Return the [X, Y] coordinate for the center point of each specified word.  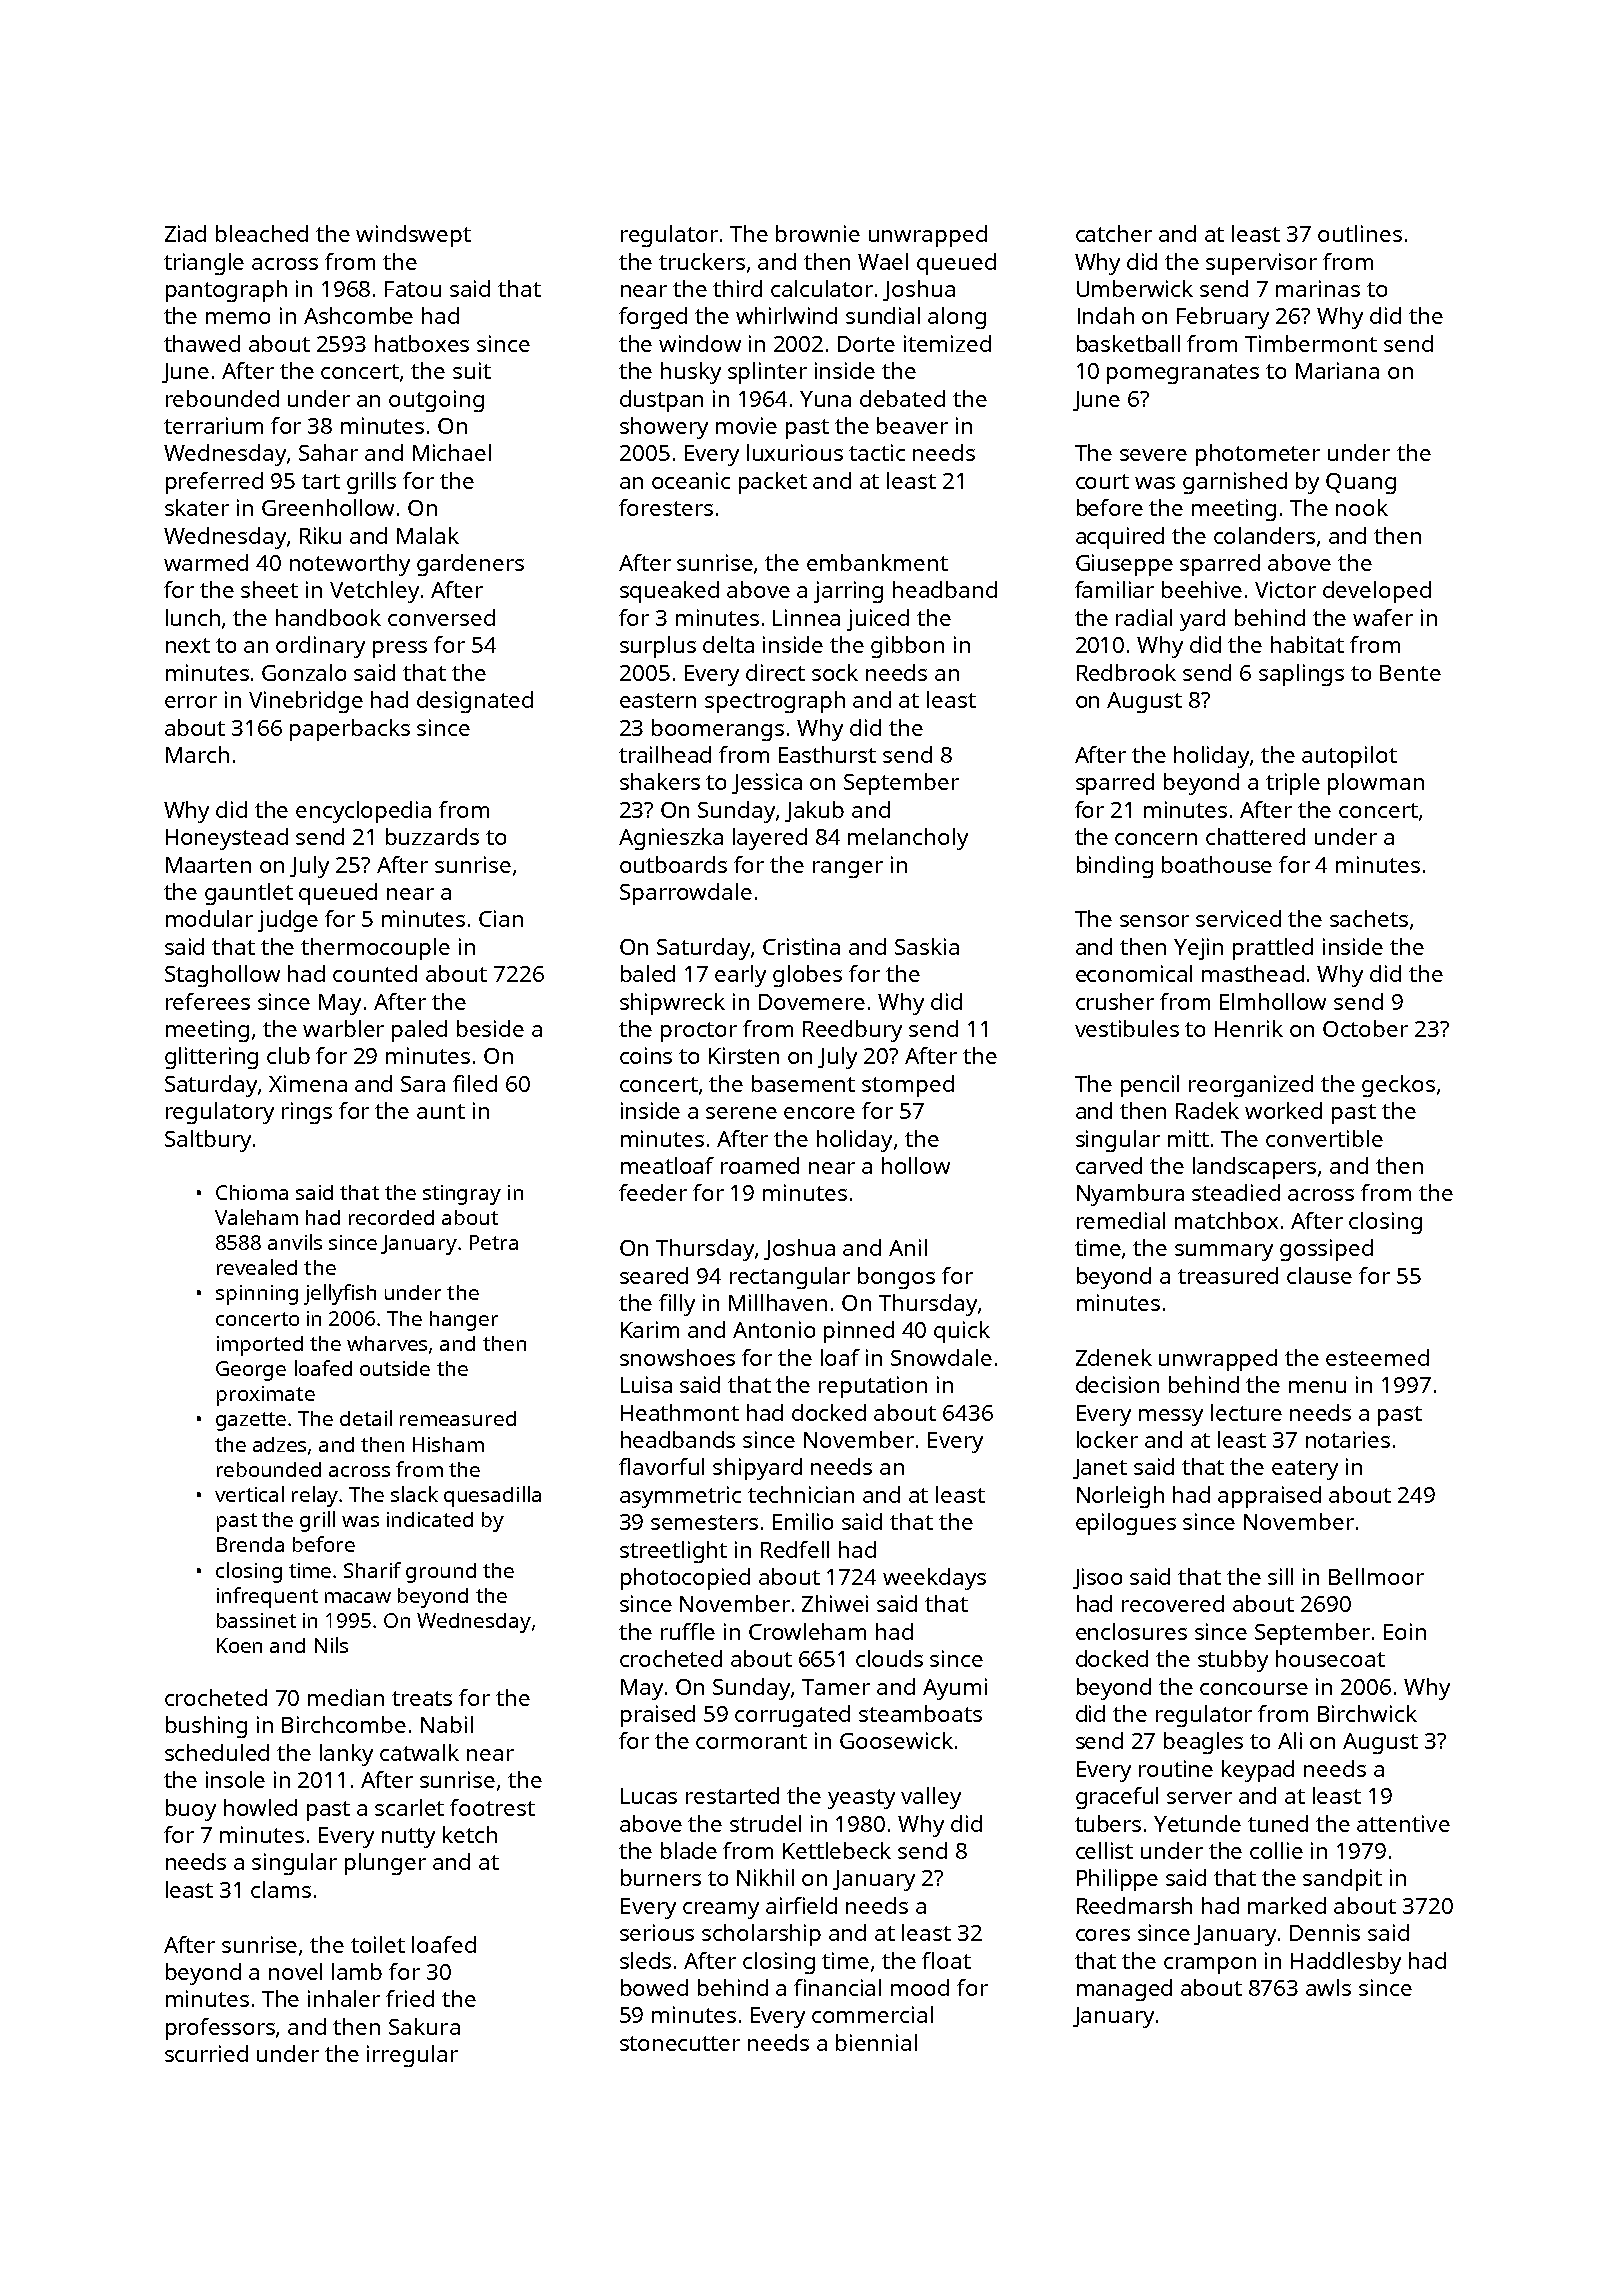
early [740, 976]
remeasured [458, 1418]
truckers [702, 261]
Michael [452, 452]
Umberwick [1135, 288]
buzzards [432, 836]
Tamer [836, 1687]
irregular [412, 2056]
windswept [413, 236]
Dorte [866, 344]
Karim [650, 1329]
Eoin [1405, 1631]
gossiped [1326, 1250]
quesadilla [492, 1496]
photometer [1258, 455]
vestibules [1127, 1028]
